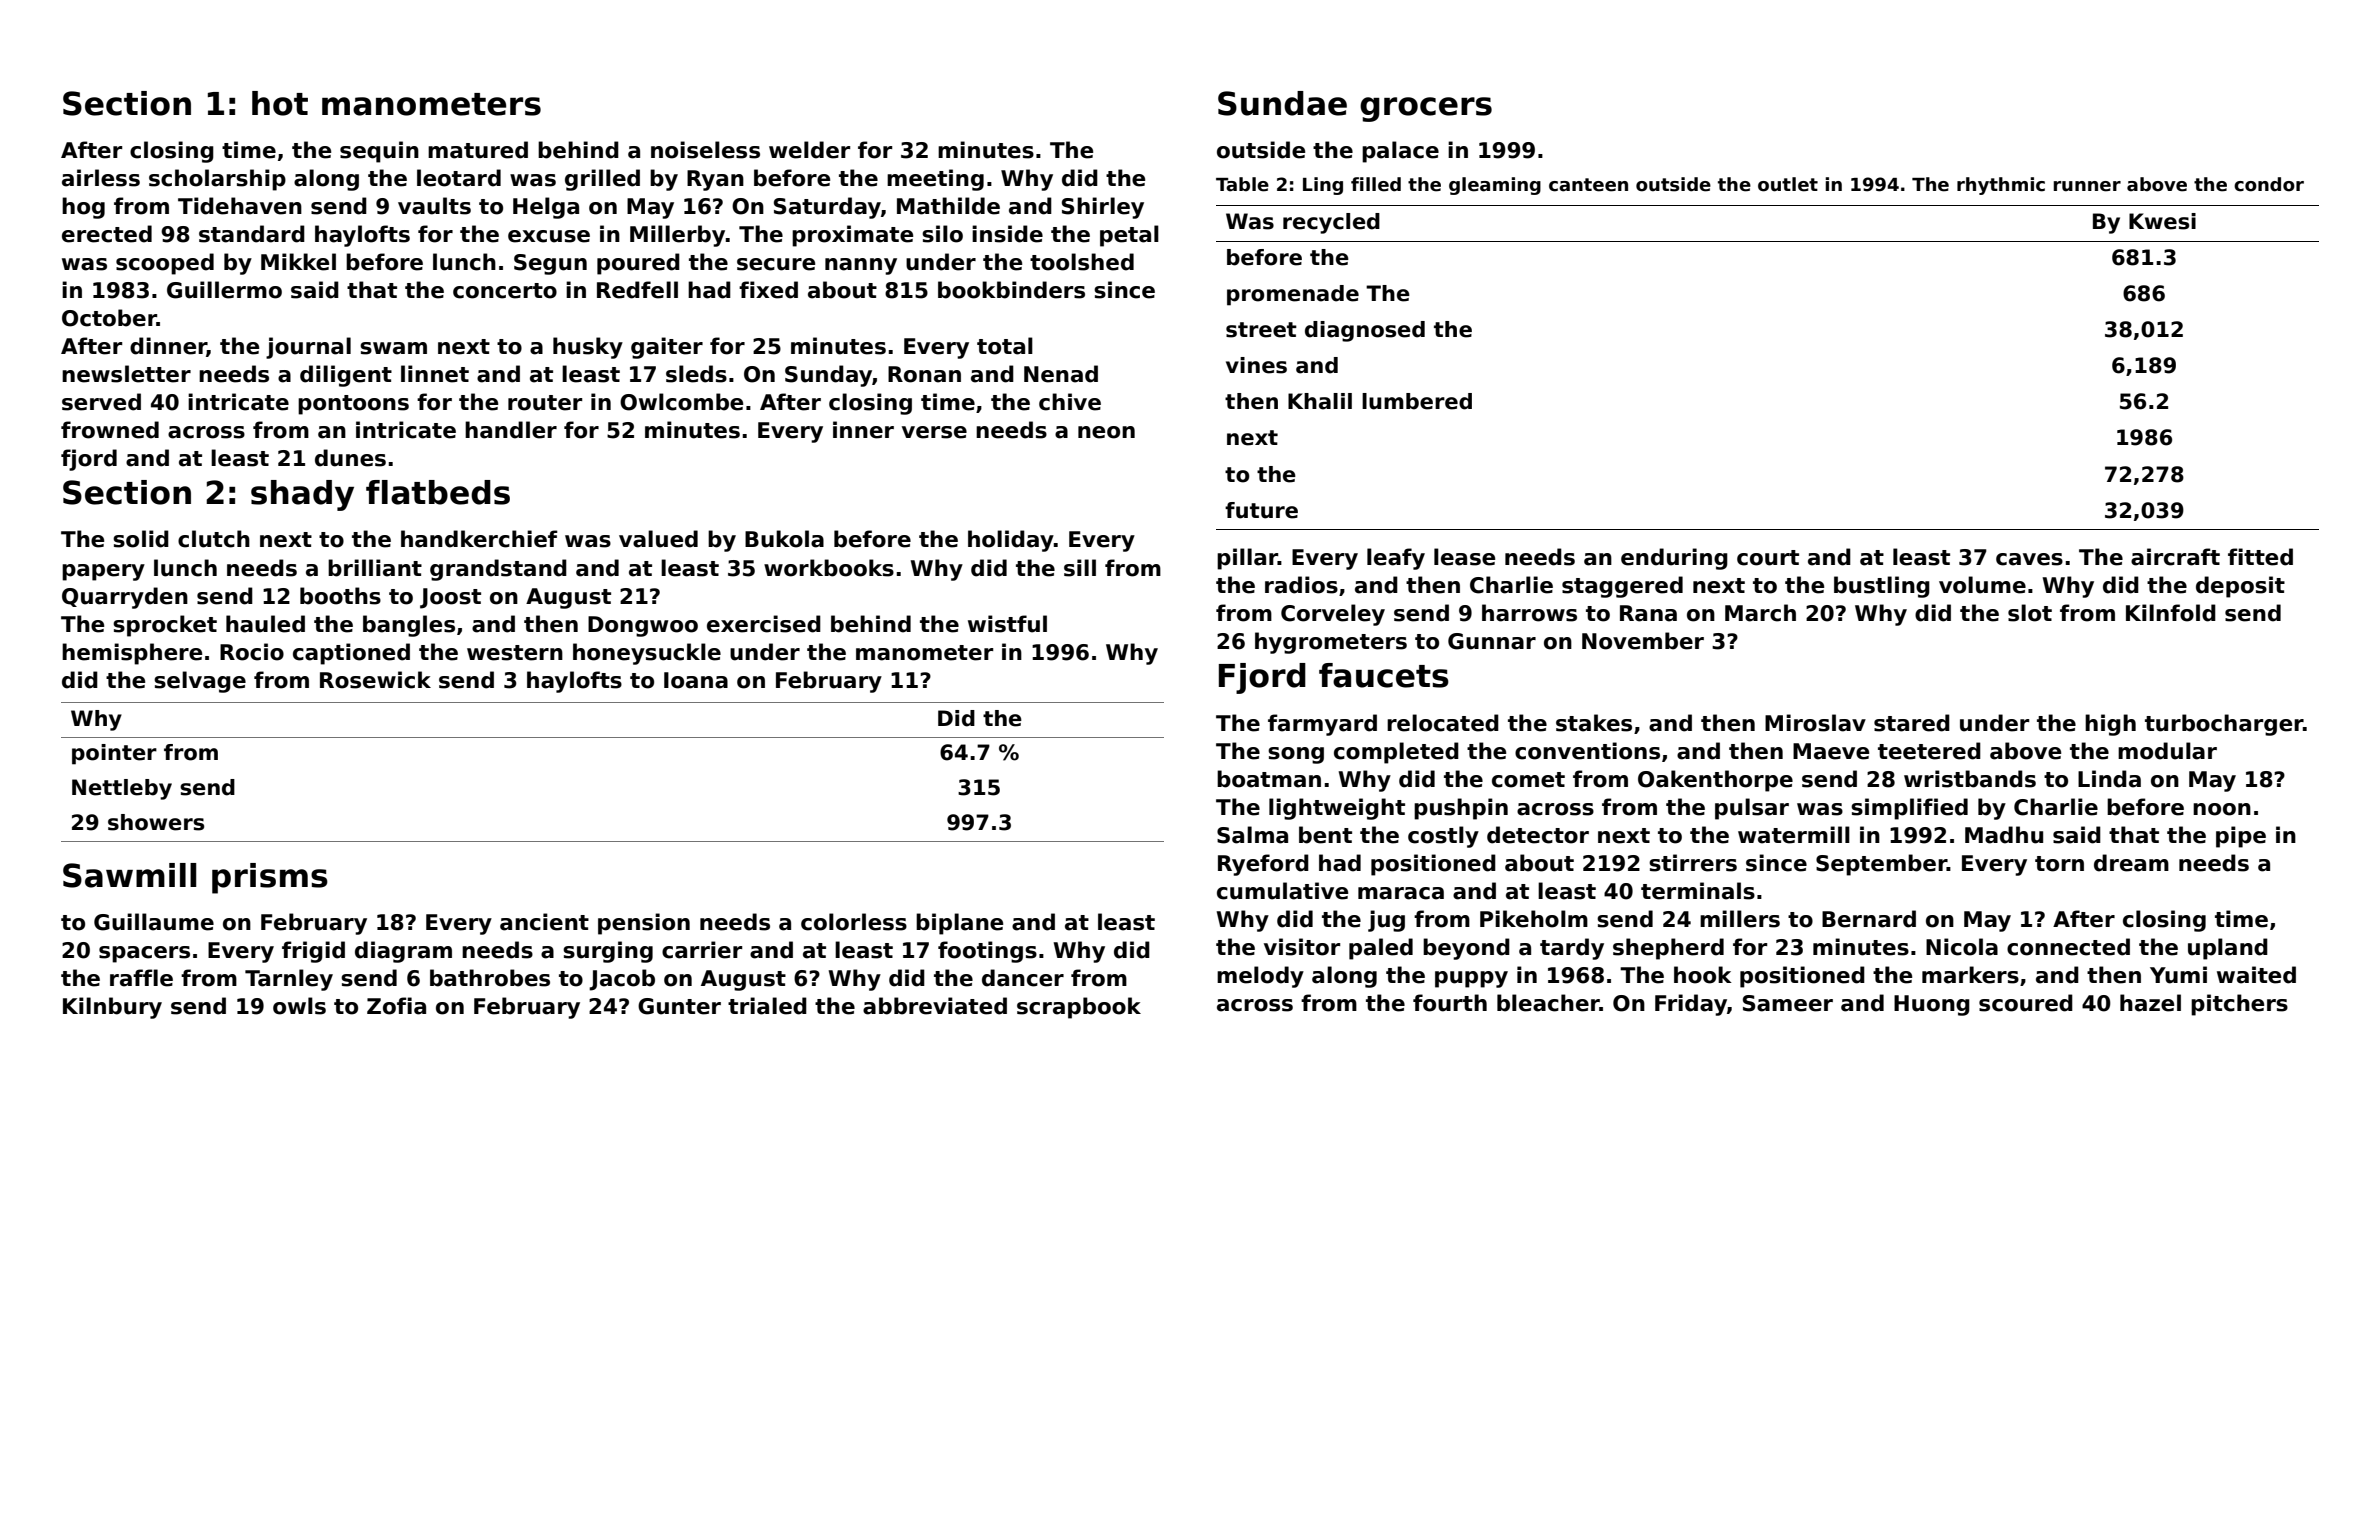 The height and width of the screenshot is (1540, 2380). Describe the element at coordinates (280, 103) in the screenshot. I see `hot` at that location.
